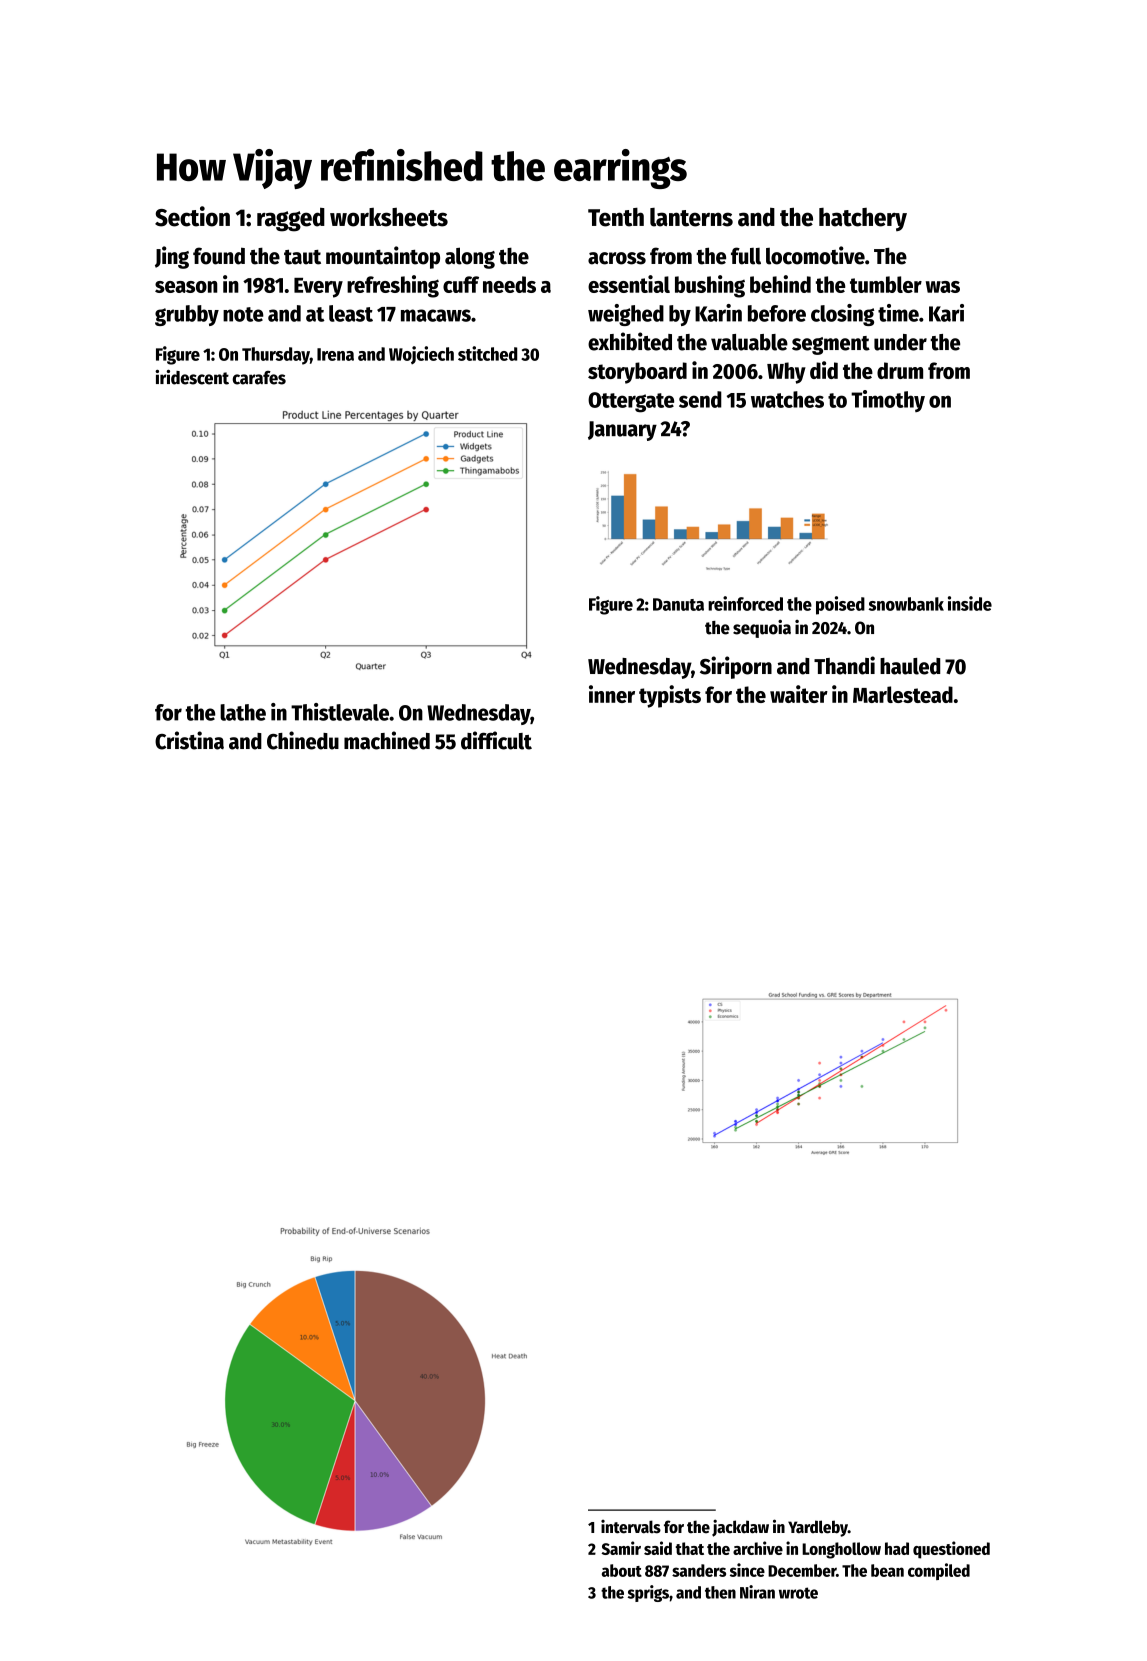  Describe the element at coordinates (903, 694) in the page. I see `Marlestead` at that location.
